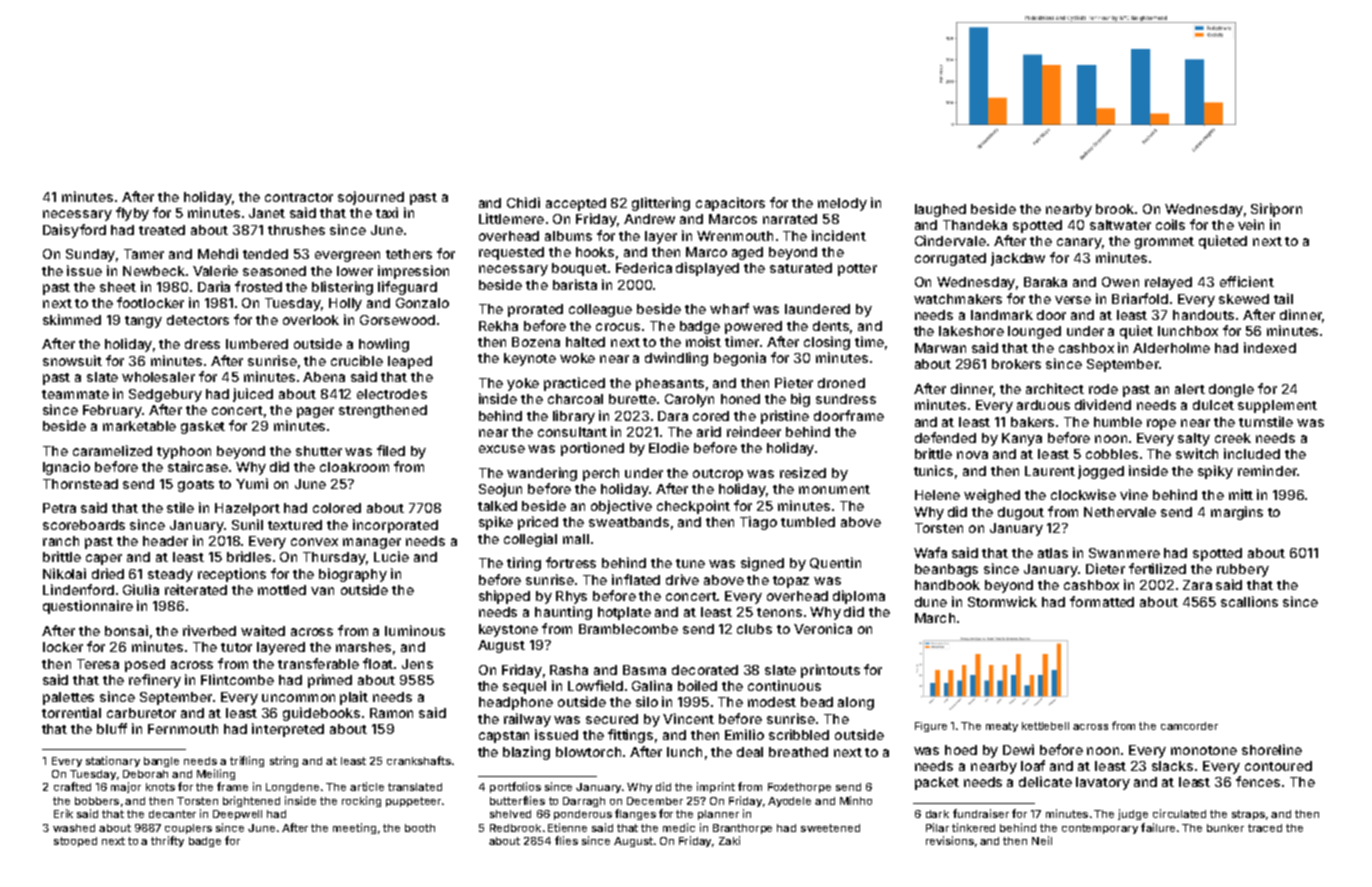 This screenshot has width=1372, height=887. What do you see at coordinates (1215, 472) in the screenshot?
I see `spiky` at bounding box center [1215, 472].
